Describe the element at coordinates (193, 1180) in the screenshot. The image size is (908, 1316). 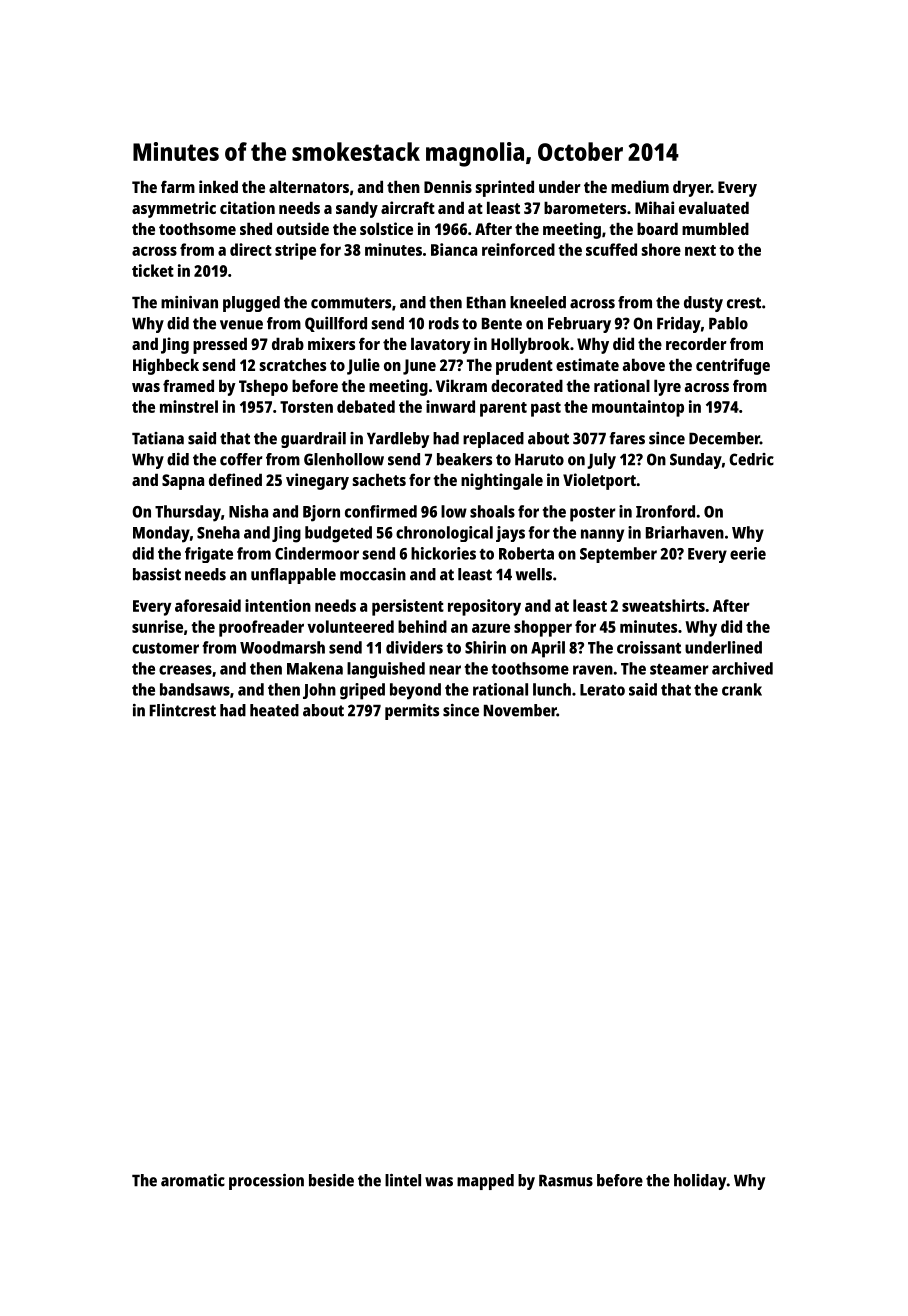
I see `aromatic` at that location.
